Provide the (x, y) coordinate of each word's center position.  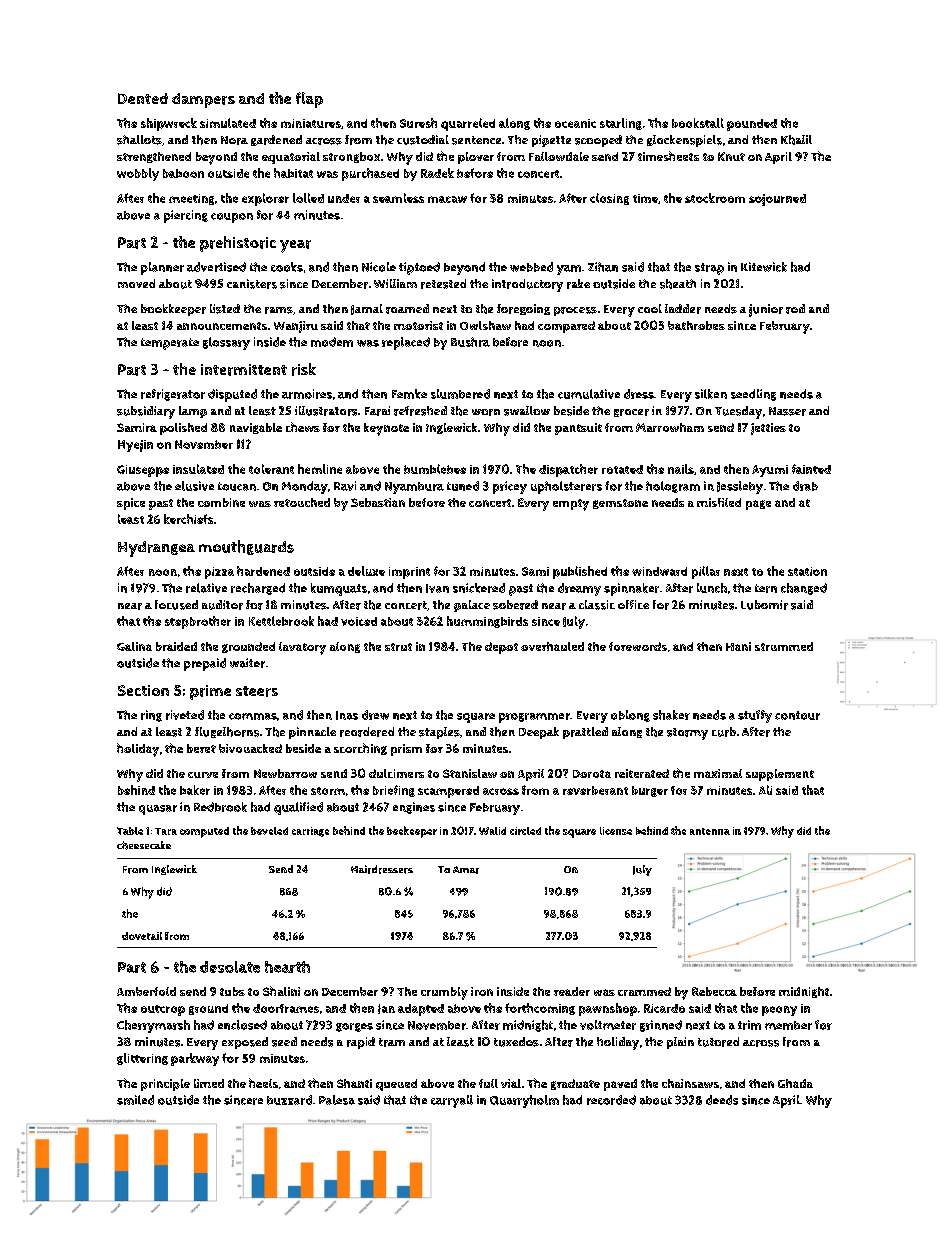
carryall (452, 1101)
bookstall (698, 123)
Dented (143, 98)
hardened (263, 571)
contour (797, 715)
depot (501, 648)
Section (143, 690)
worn (486, 412)
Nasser (787, 411)
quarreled (468, 124)
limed (209, 1083)
